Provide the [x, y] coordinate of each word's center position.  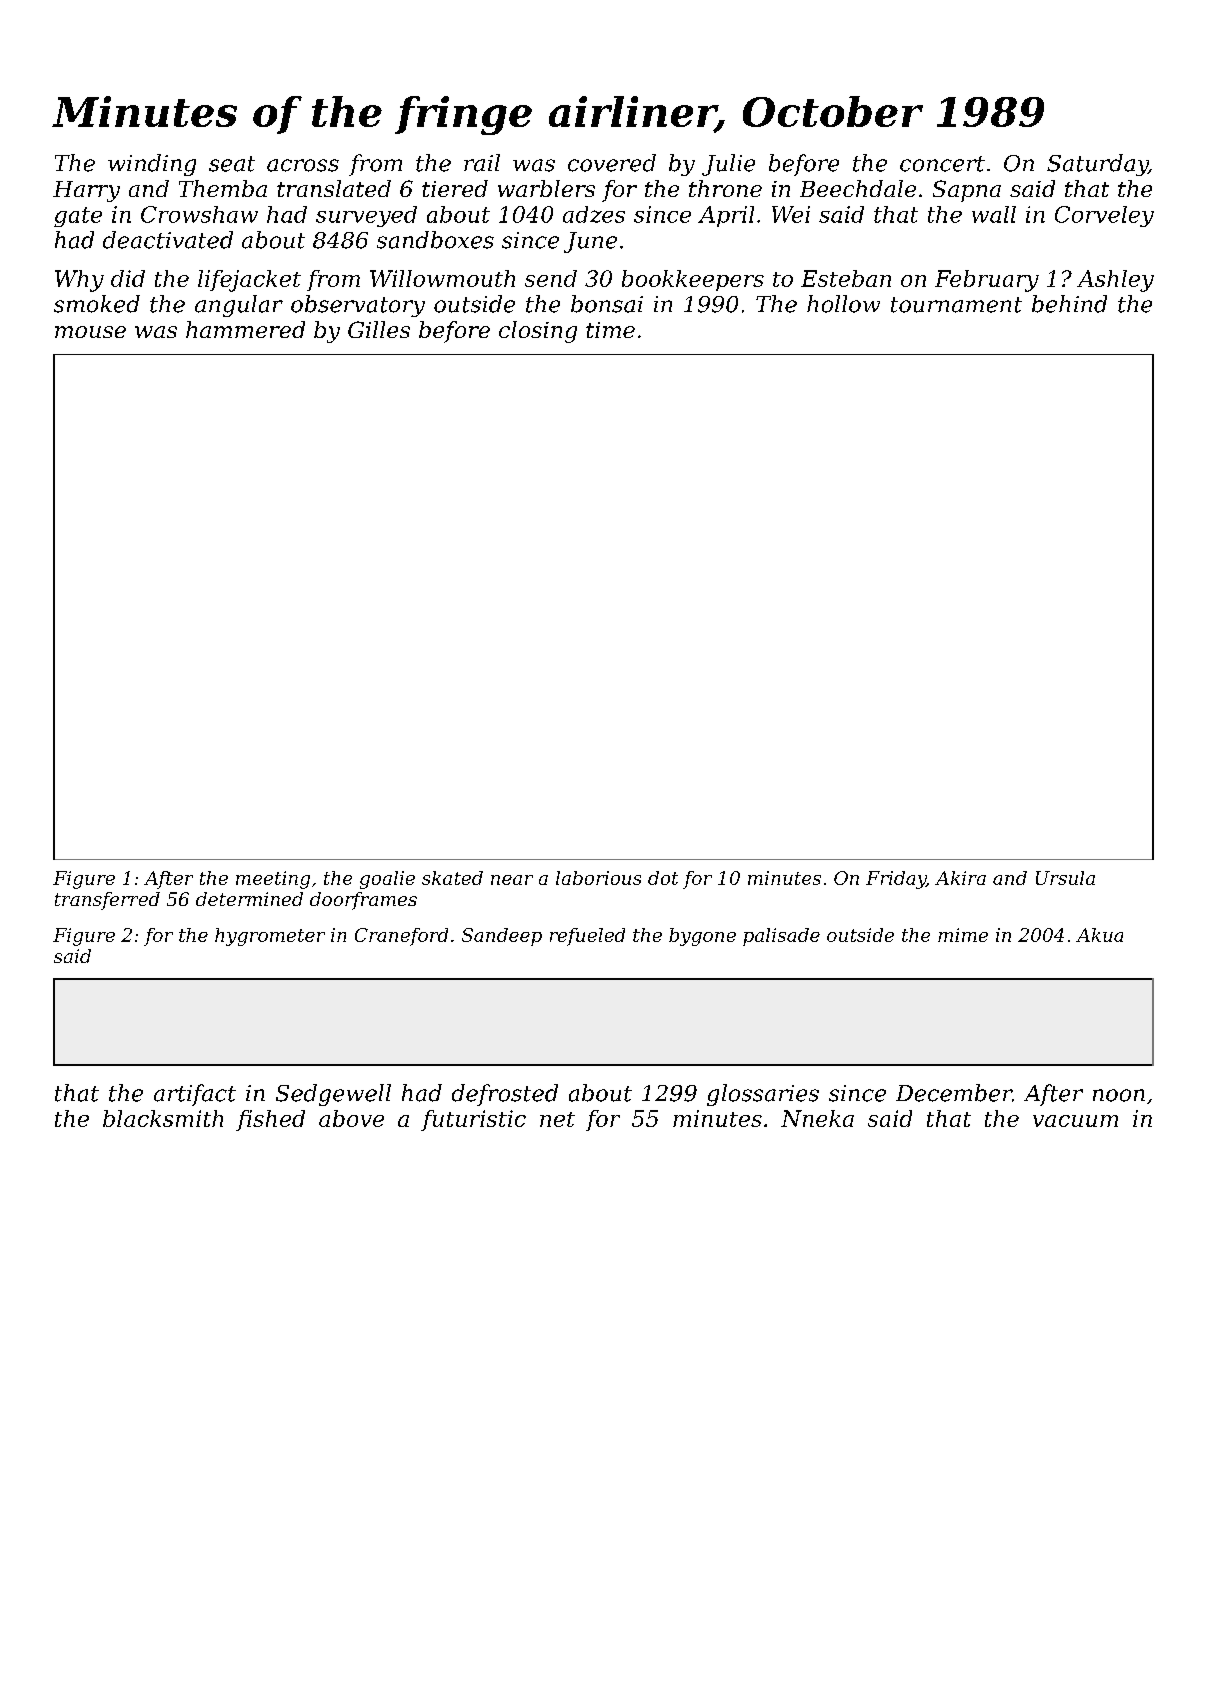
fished [270, 1120]
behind [1069, 304]
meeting [273, 880]
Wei [791, 214]
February [987, 281]
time [610, 330]
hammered [245, 329]
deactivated [168, 240]
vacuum [1075, 1121]
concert [942, 164]
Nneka [817, 1118]
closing [538, 332]
